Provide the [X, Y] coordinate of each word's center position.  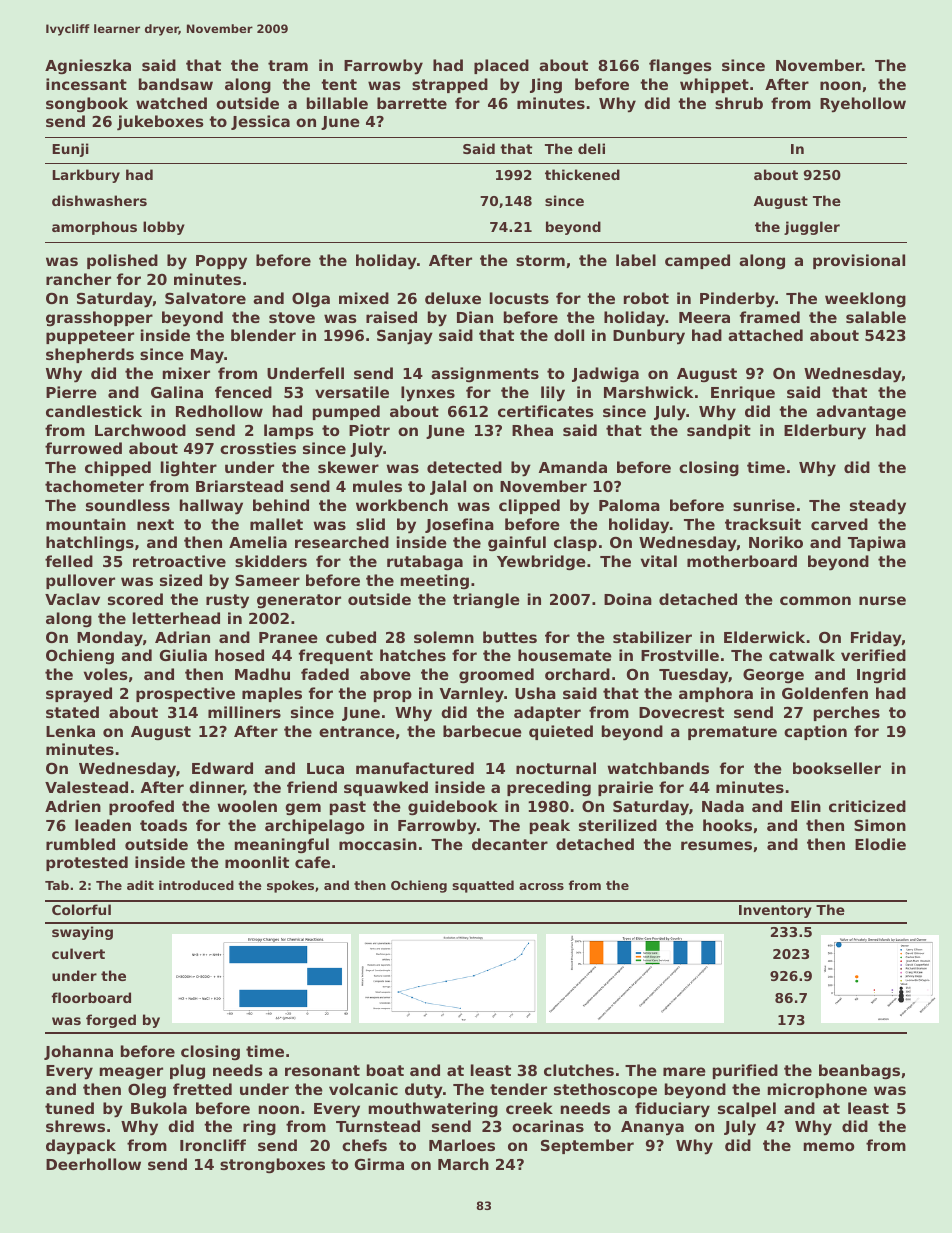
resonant [322, 1070]
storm [540, 260]
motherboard [742, 561]
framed [770, 317]
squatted [483, 886]
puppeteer [90, 337]
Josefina [459, 525]
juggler [812, 228]
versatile [352, 392]
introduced [196, 885]
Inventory [775, 911]
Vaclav [72, 599]
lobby [164, 228]
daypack [81, 1147]
